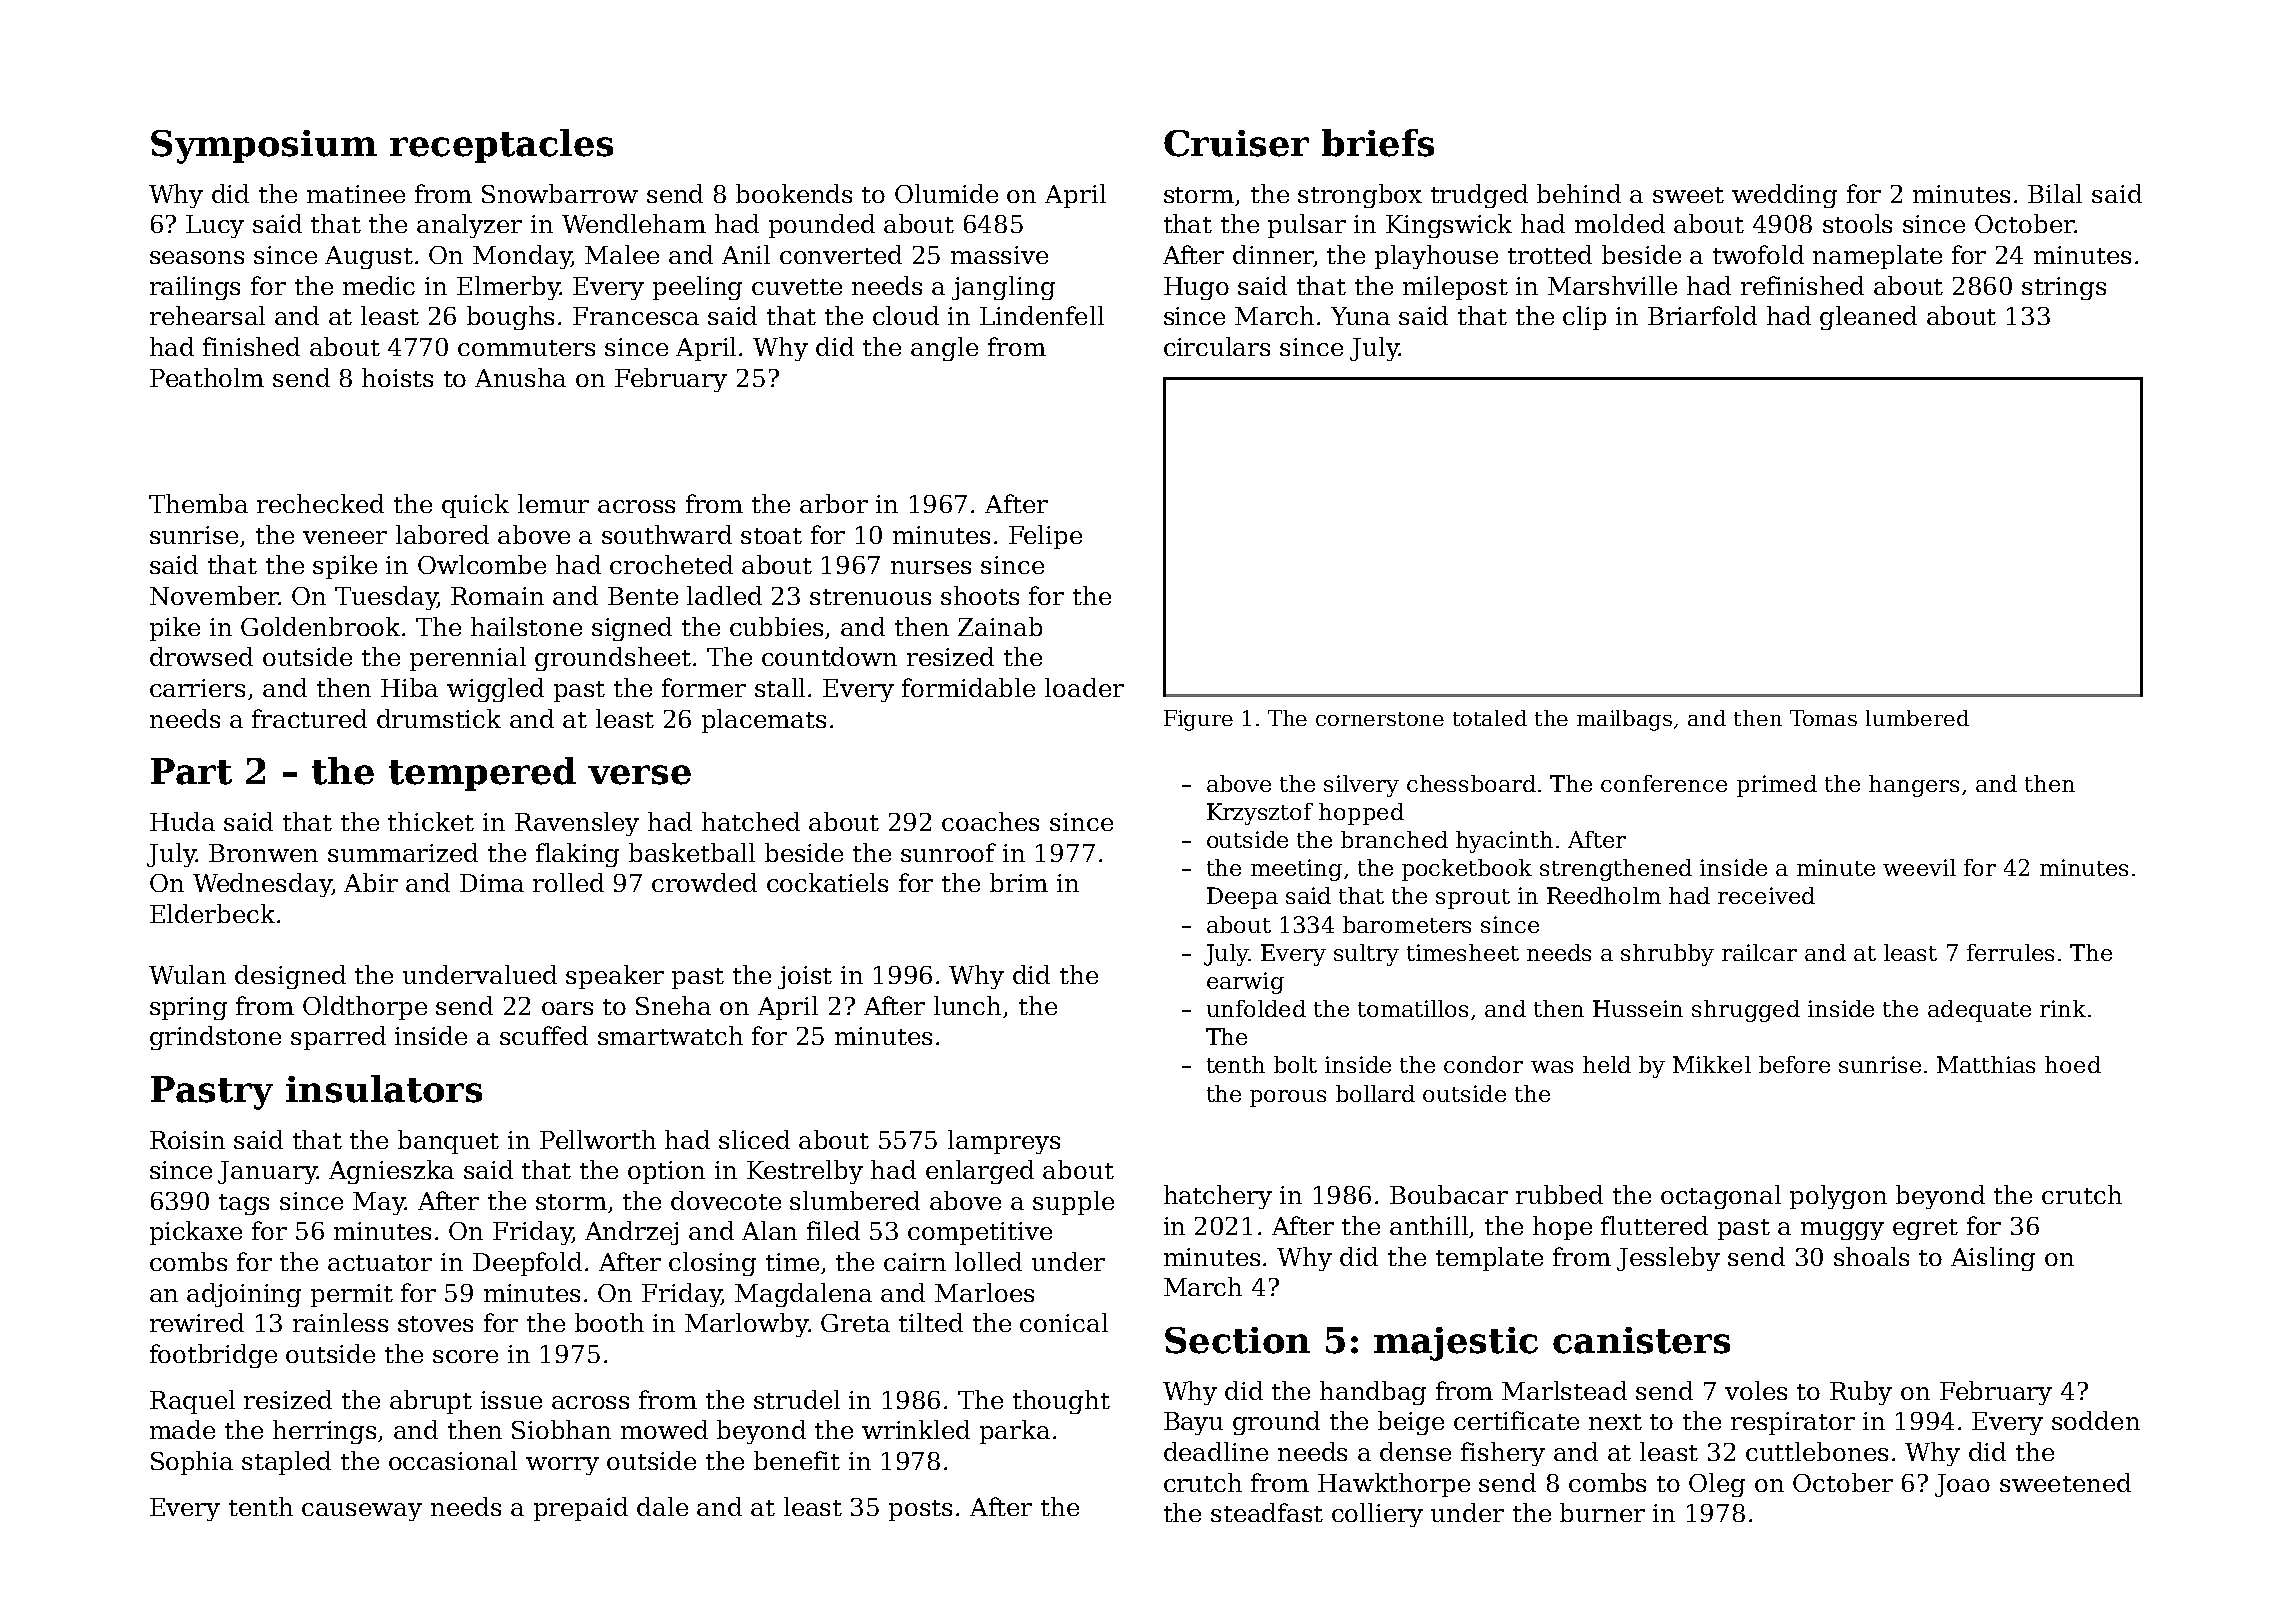  I want to click on mailbags, so click(1624, 720).
